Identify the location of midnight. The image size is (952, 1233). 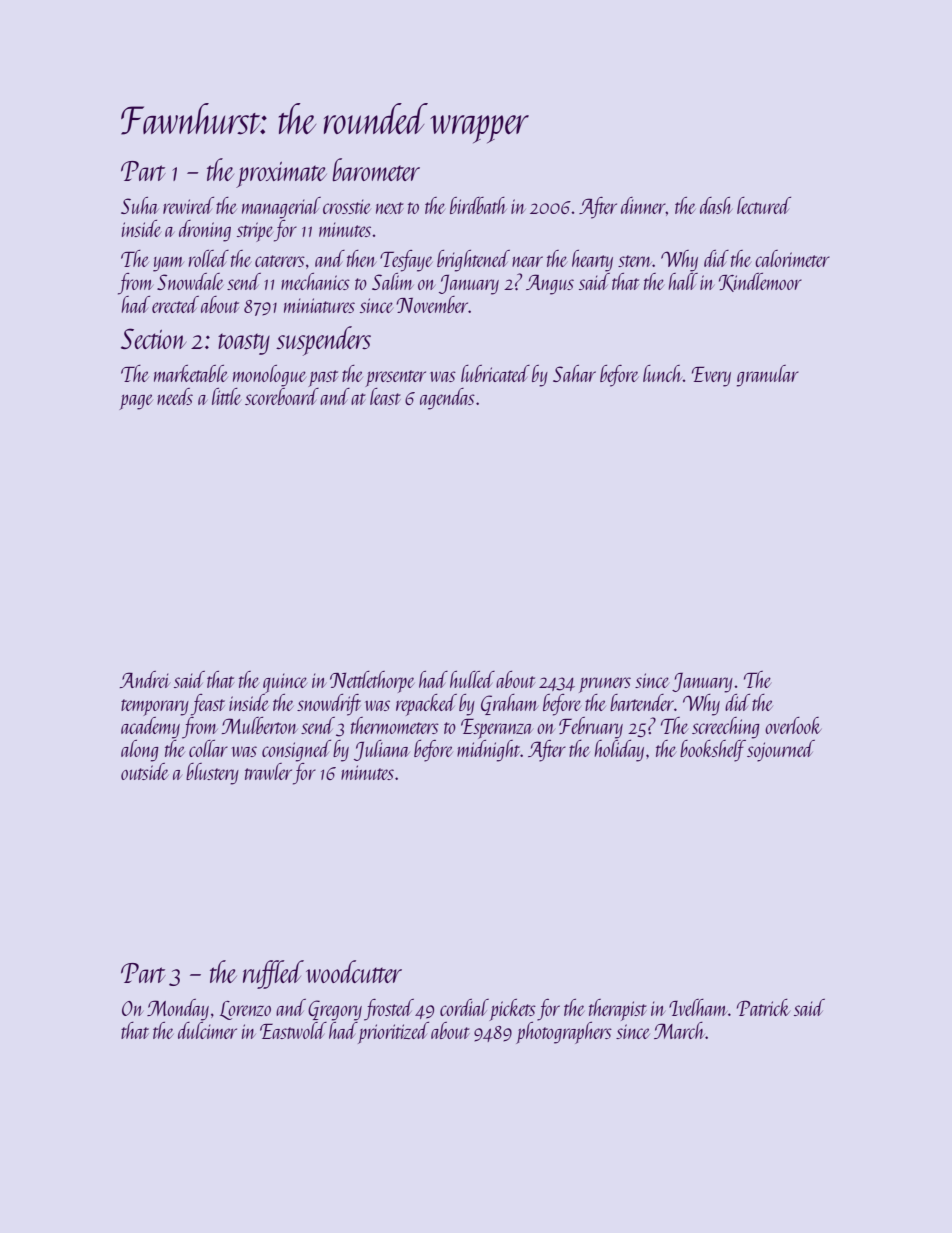
(488, 751).
